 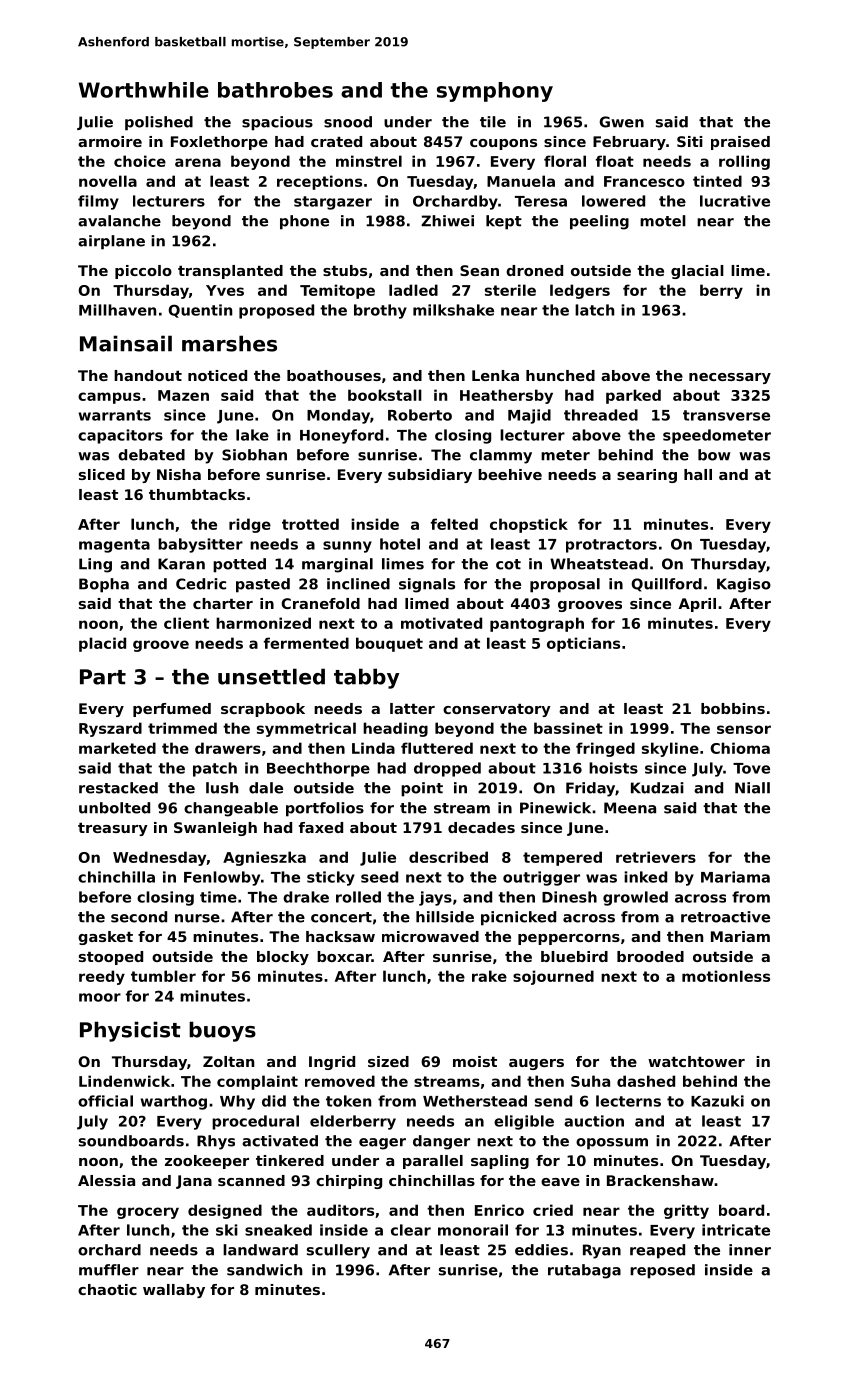 What do you see at coordinates (174, 1291) in the screenshot?
I see `wallaby` at bounding box center [174, 1291].
